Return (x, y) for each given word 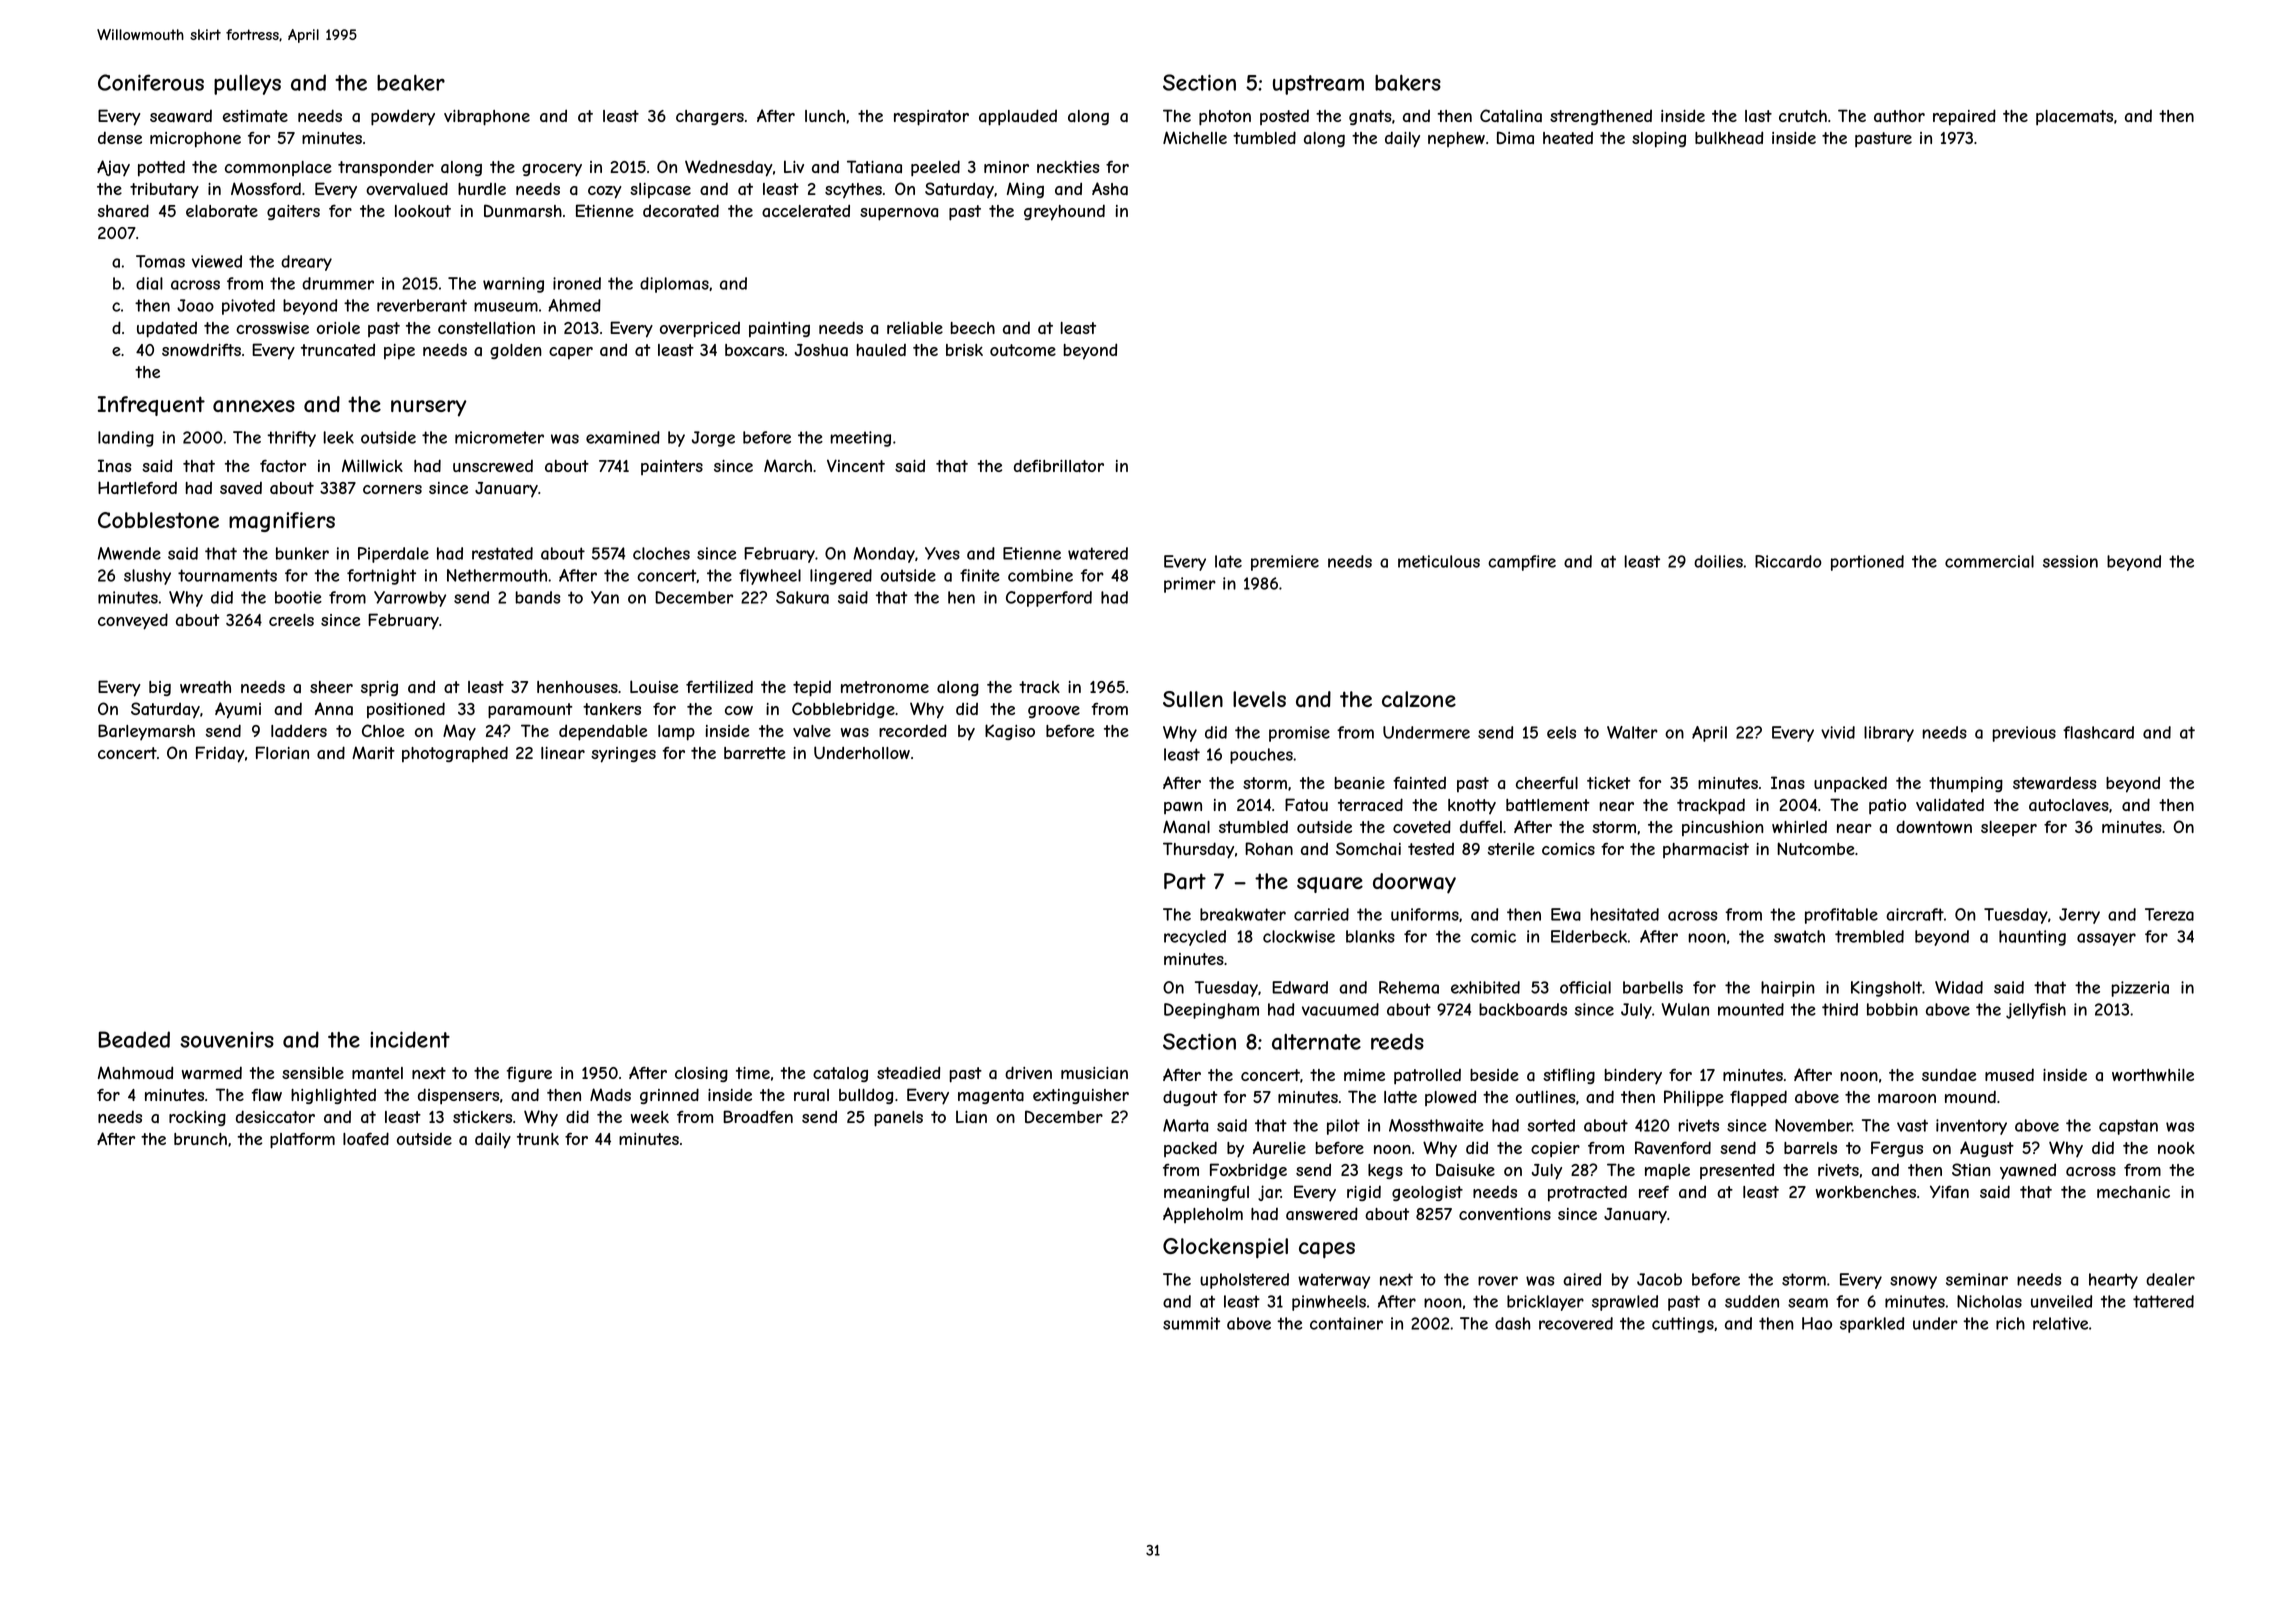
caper (571, 353)
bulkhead (1729, 138)
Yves (942, 553)
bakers (1408, 83)
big (160, 688)
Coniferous (151, 82)
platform (302, 1140)
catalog (840, 1074)
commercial (1989, 561)
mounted (1751, 1009)
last (1758, 116)
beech (972, 328)
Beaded (134, 1039)
